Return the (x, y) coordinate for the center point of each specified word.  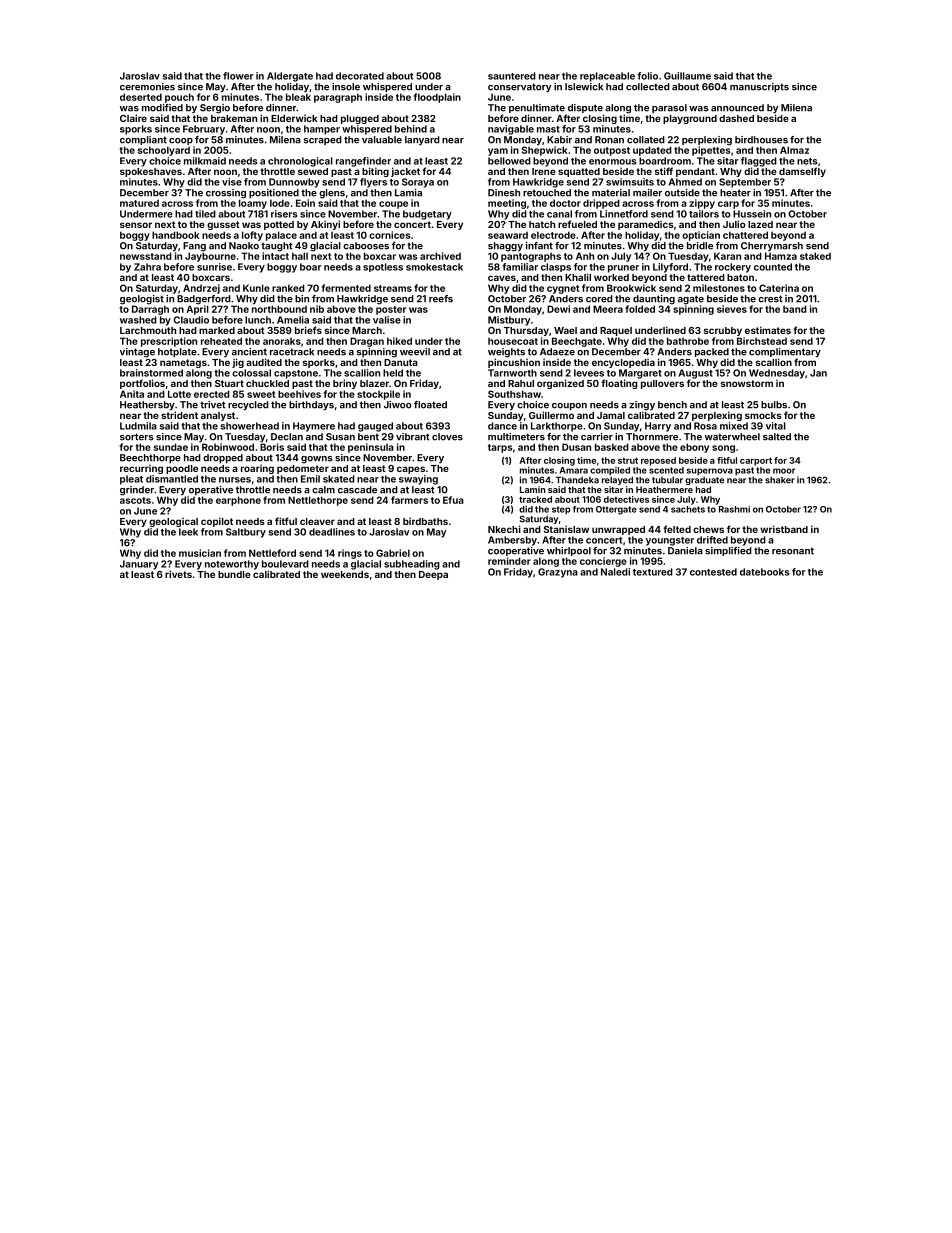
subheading (412, 565)
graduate (704, 481)
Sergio (215, 109)
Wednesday (777, 374)
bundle (234, 574)
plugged (360, 119)
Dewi (558, 309)
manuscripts (759, 87)
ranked (288, 288)
